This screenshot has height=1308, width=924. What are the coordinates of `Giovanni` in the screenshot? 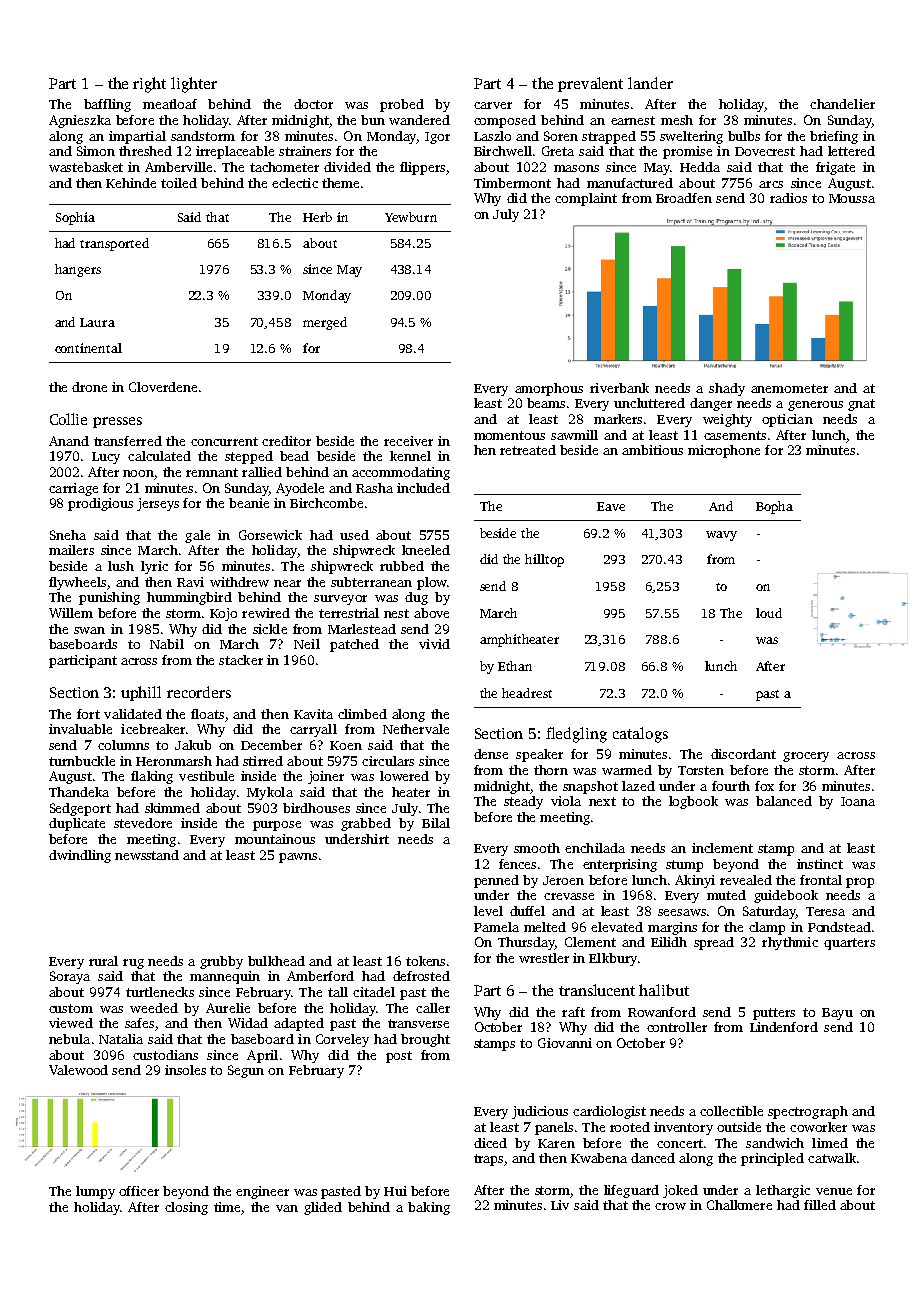 It's located at (565, 1043).
